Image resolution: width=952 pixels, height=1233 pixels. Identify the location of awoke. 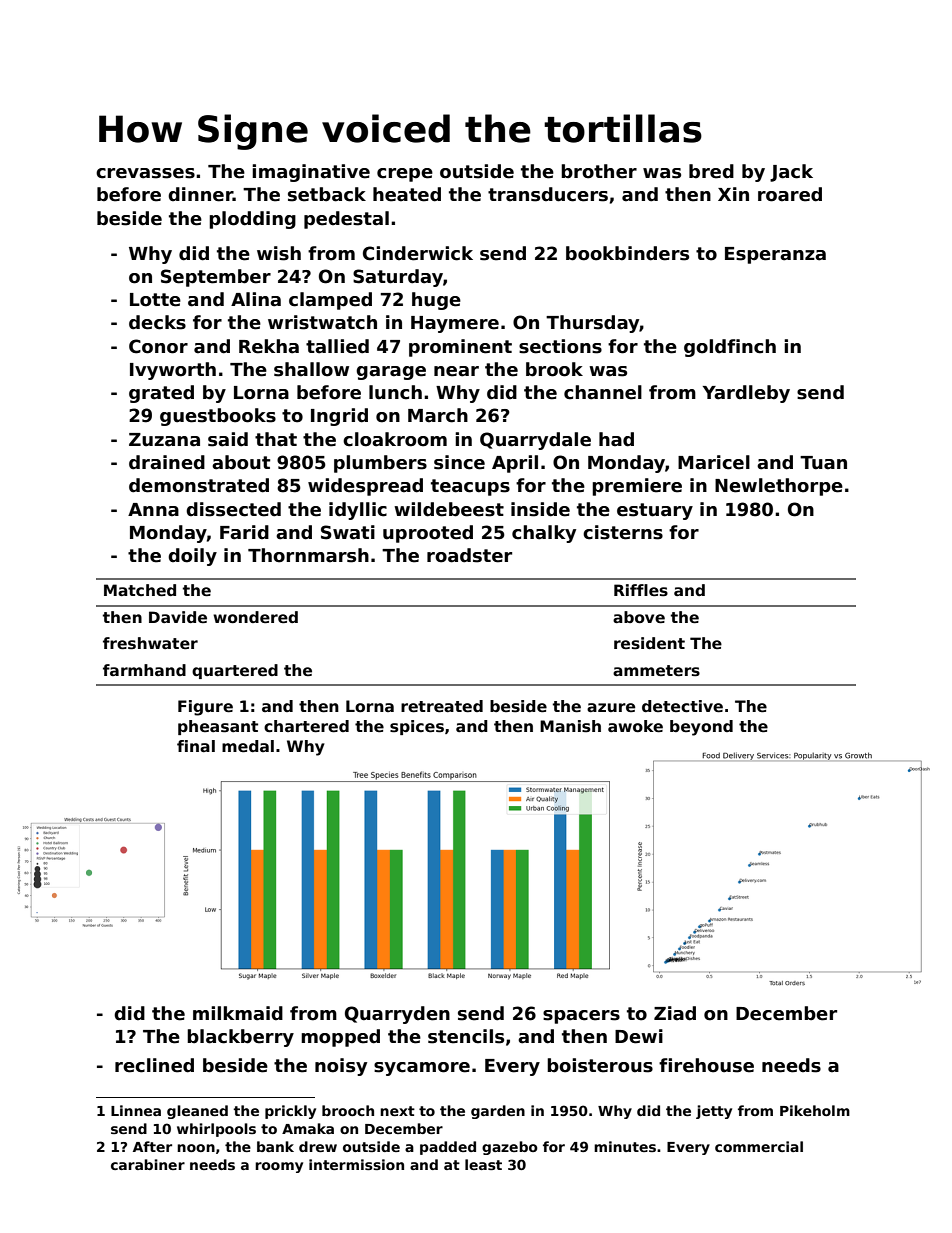
(635, 726).
